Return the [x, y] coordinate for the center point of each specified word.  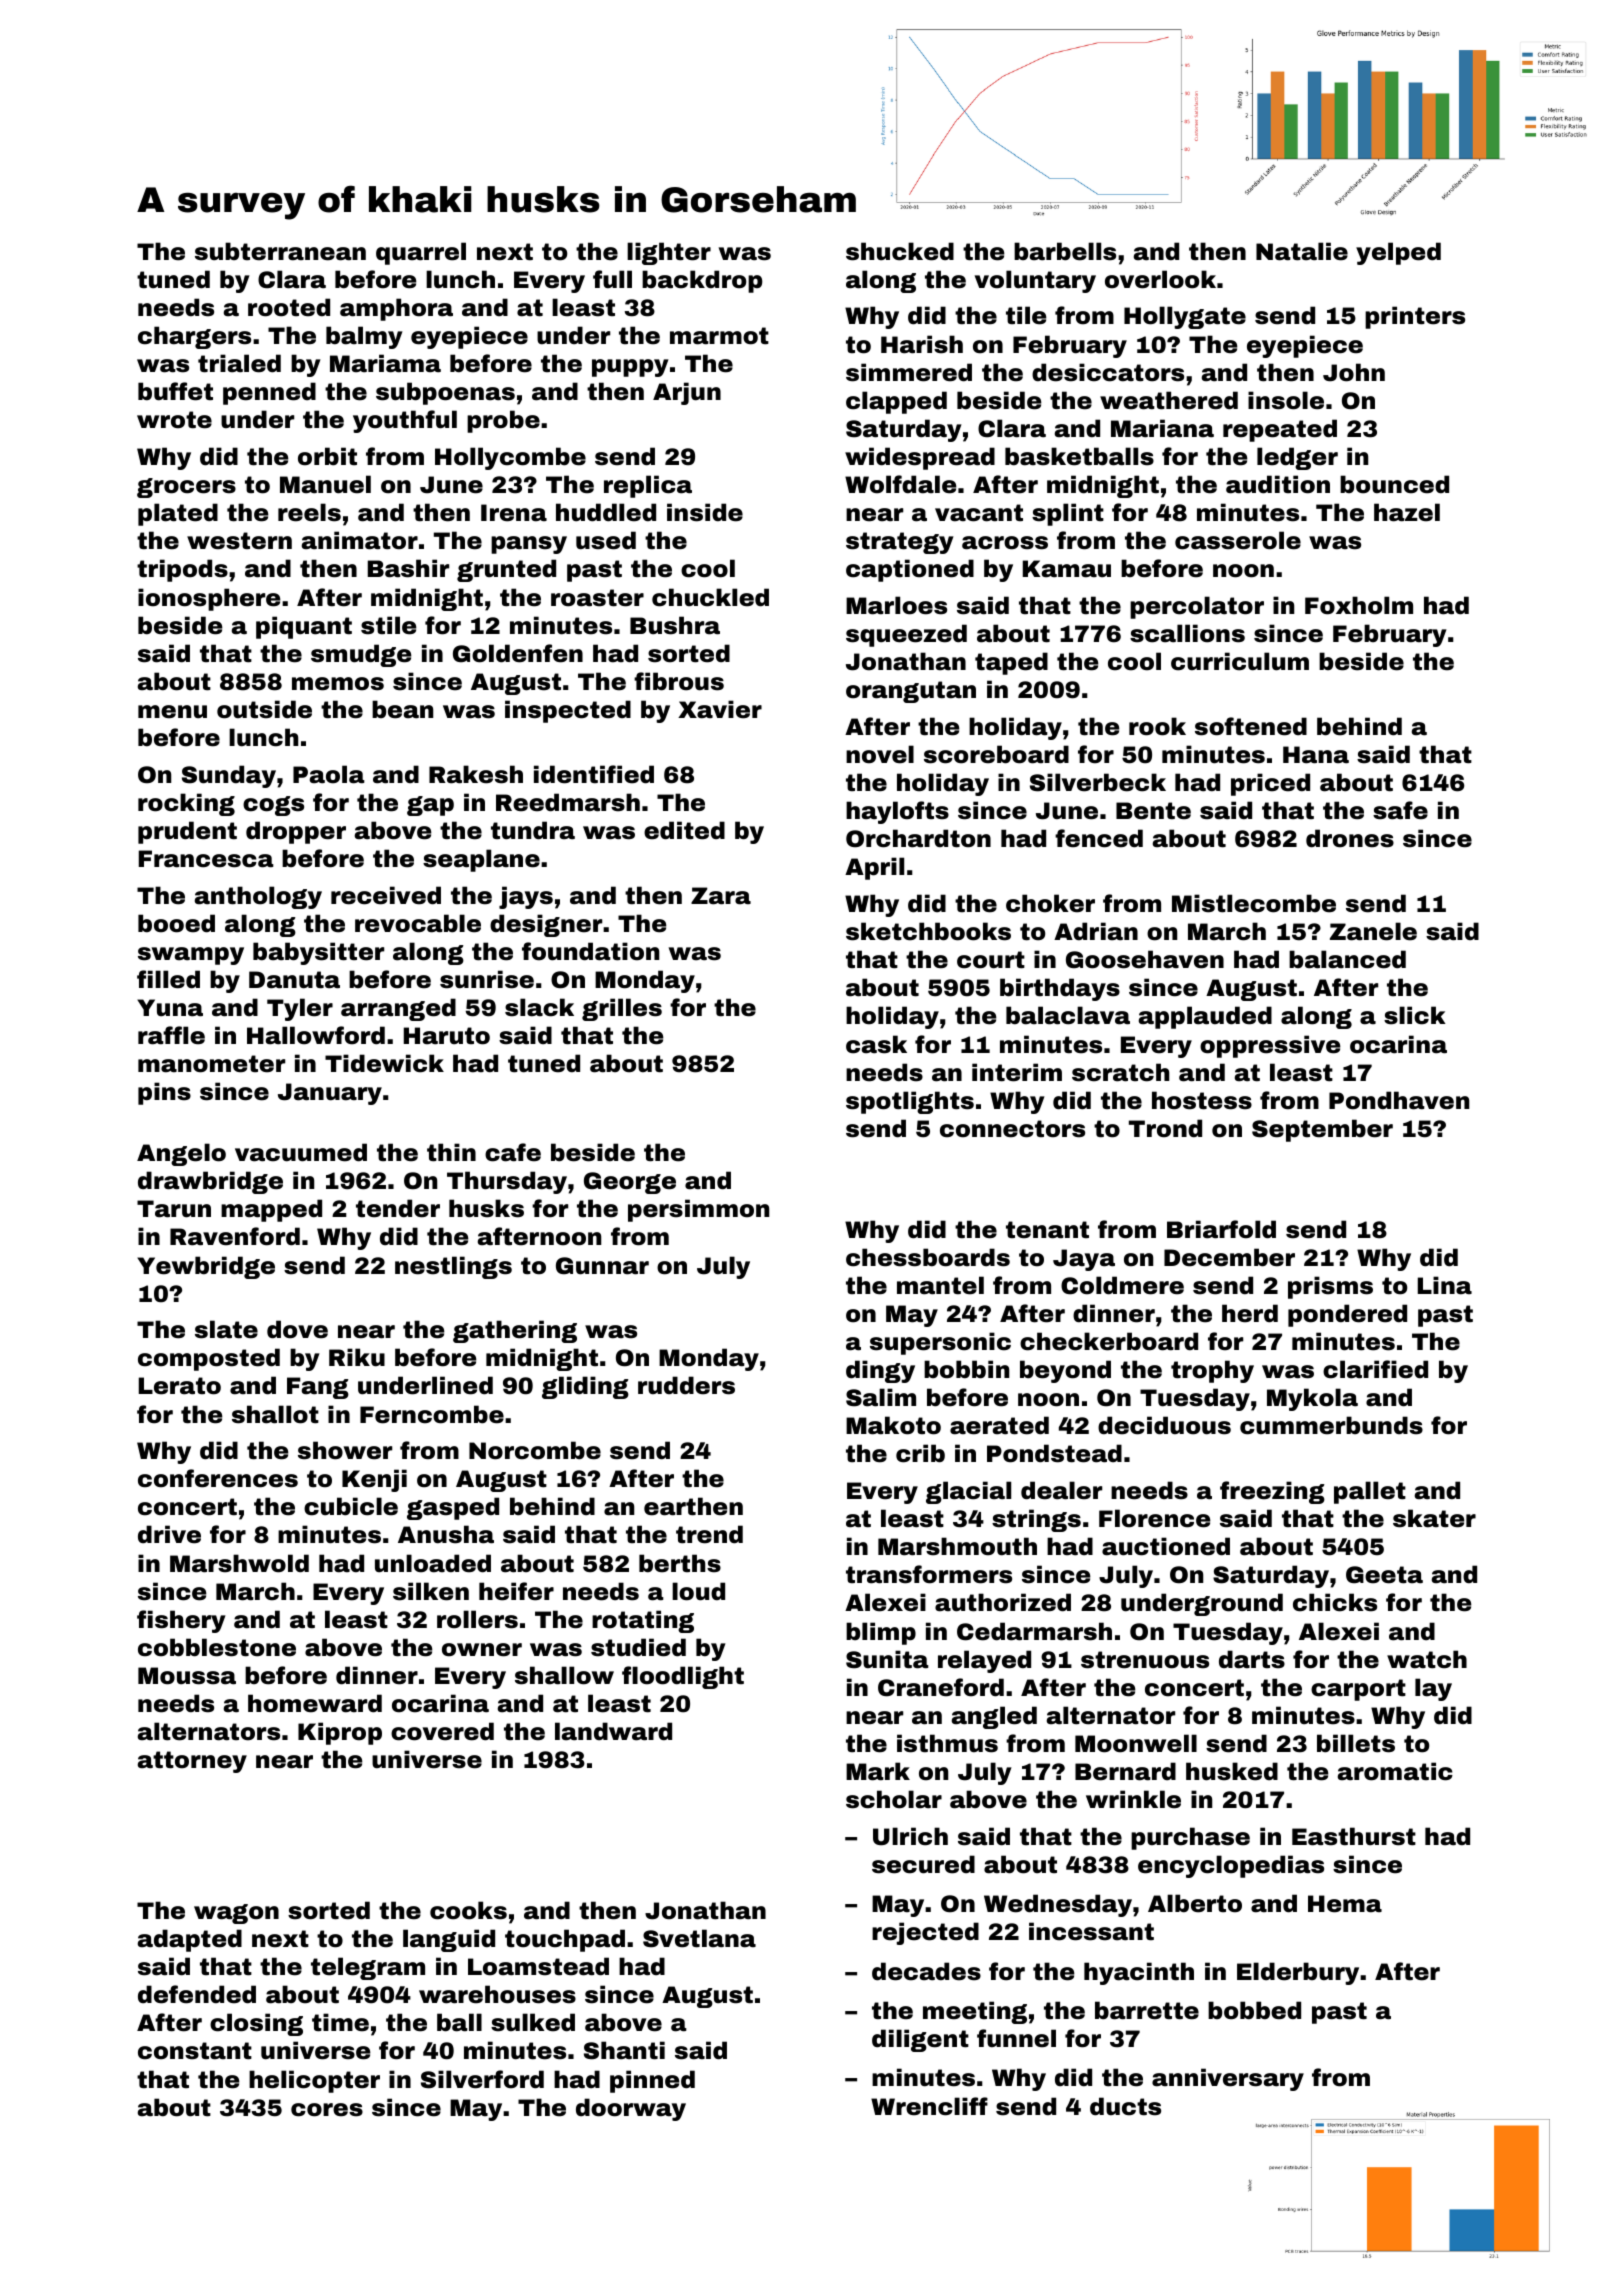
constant [195, 2051]
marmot [719, 336]
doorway [631, 2109]
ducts [1125, 2106]
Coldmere [1122, 1285]
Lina [1445, 1285]
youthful [405, 421]
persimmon [698, 1210]
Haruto [447, 1036]
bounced [1394, 484]
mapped [271, 1210]
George [630, 1183]
